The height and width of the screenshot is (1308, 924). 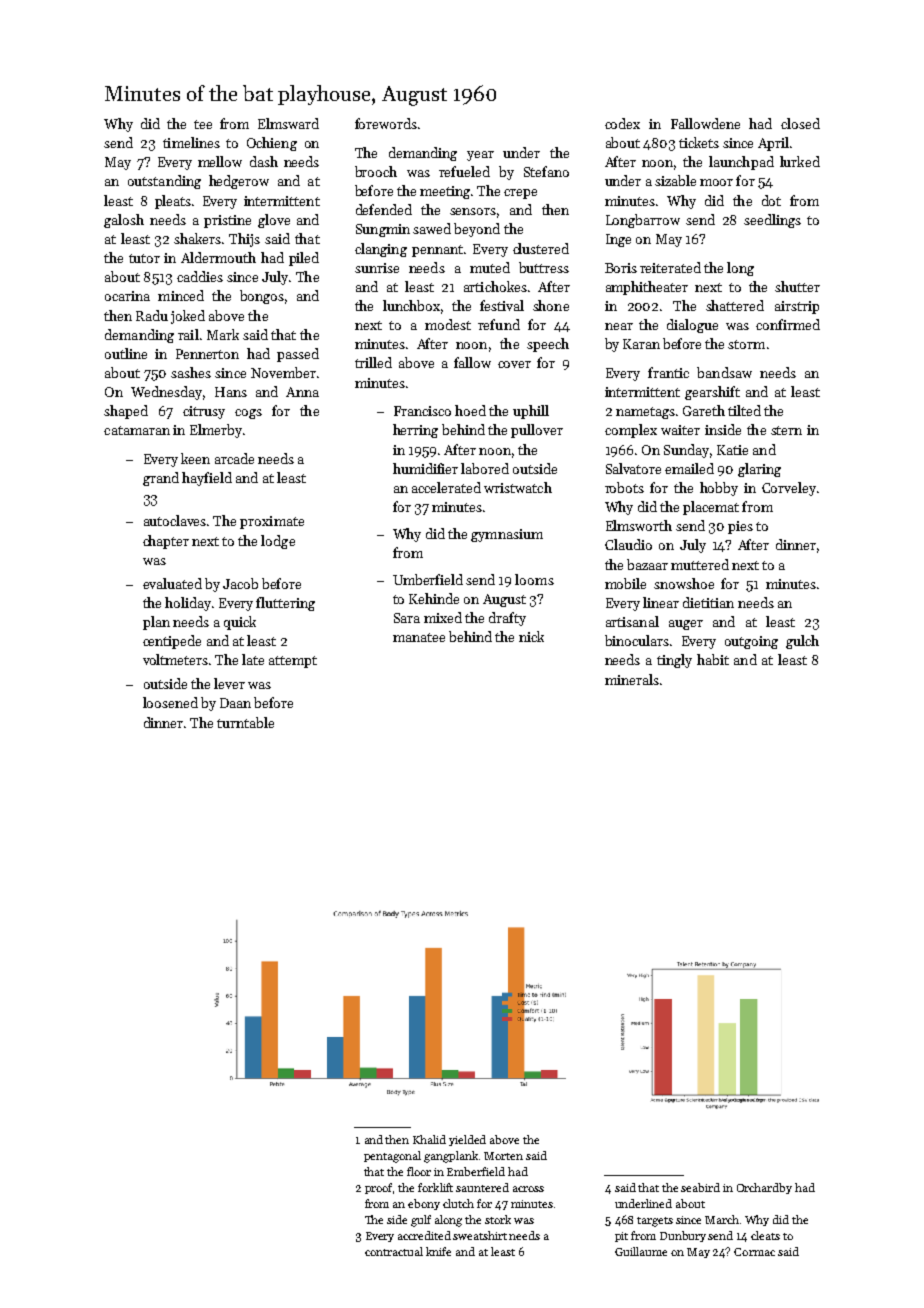 What do you see at coordinates (618, 240) in the screenshot?
I see `Inge` at bounding box center [618, 240].
